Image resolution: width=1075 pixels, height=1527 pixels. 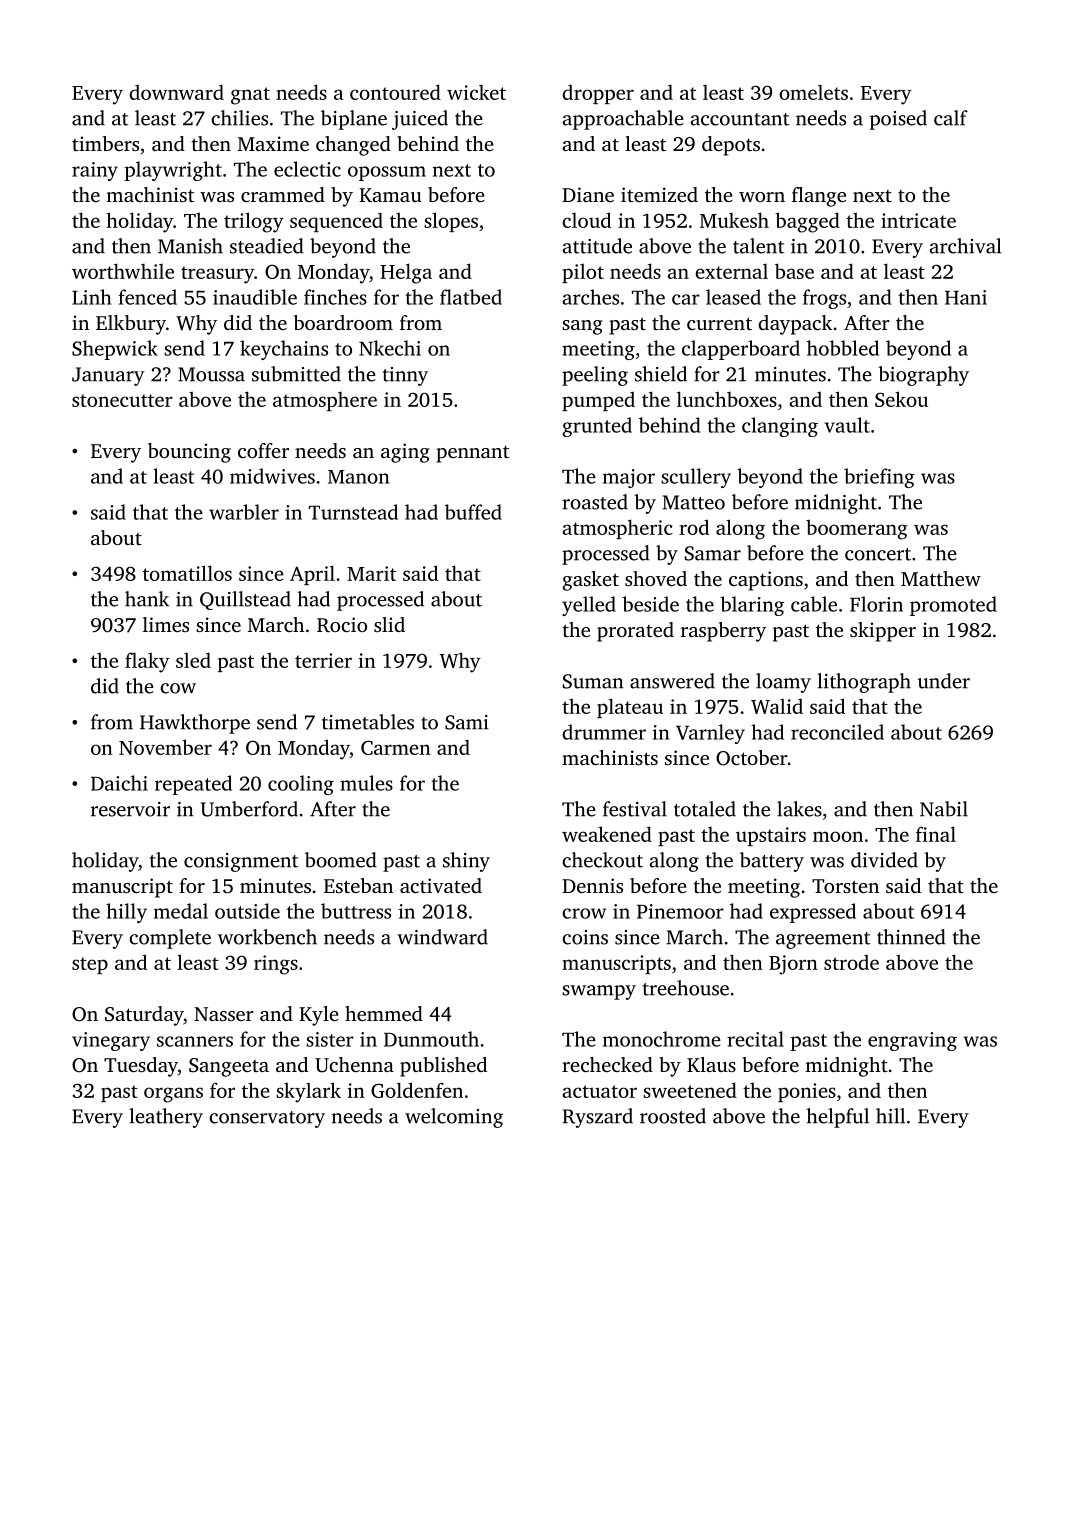 What do you see at coordinates (941, 578) in the screenshot?
I see `Matthew` at bounding box center [941, 578].
